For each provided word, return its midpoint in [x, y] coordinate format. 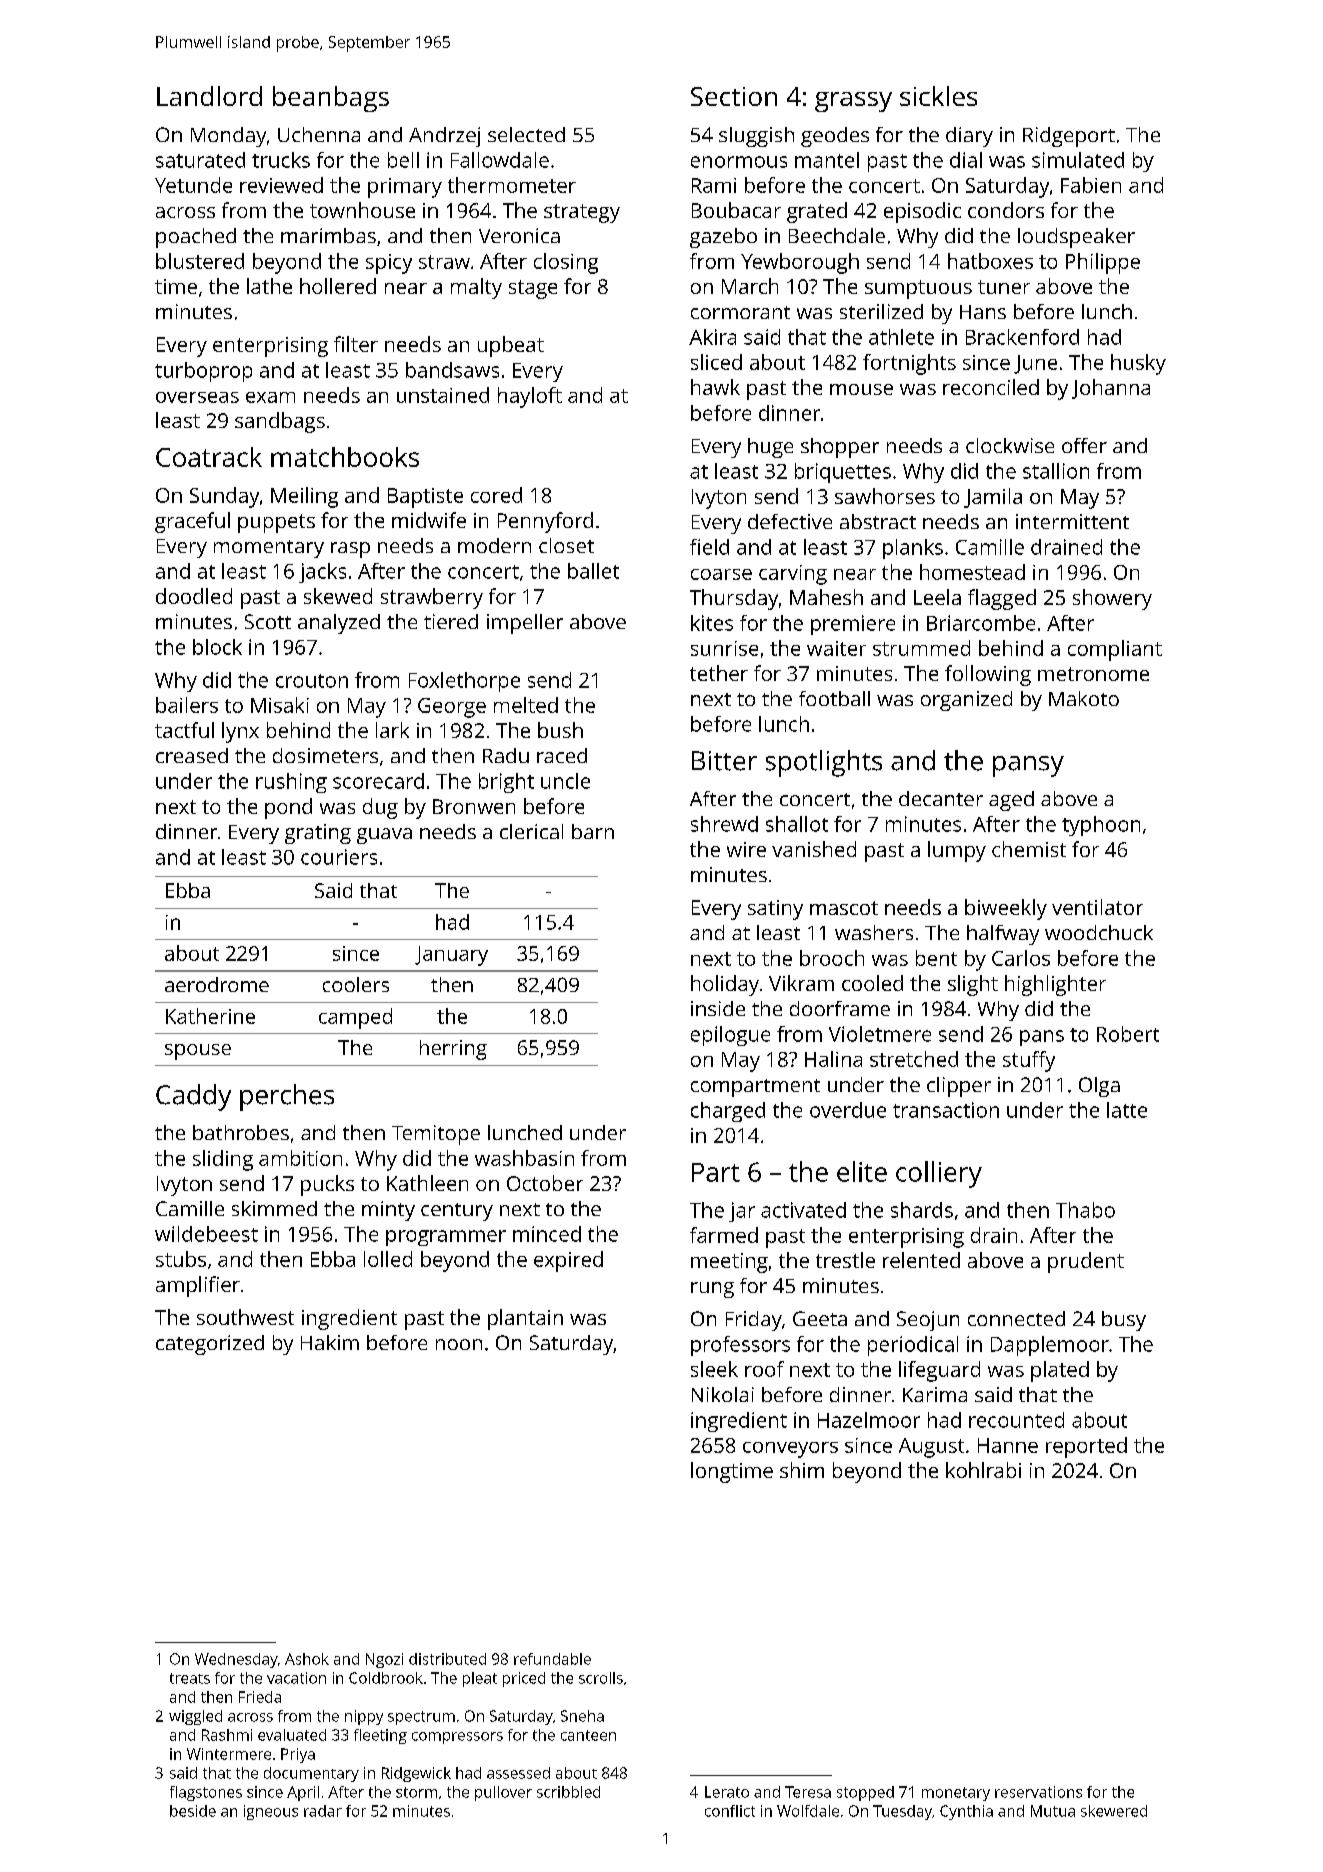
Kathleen [427, 1183]
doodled [194, 596]
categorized [210, 1345]
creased [192, 755]
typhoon [1101, 826]
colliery [939, 1174]
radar [323, 1811]
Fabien [1091, 185]
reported [1086, 1447]
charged [728, 1112]
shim [802, 1470]
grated [817, 212]
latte [1127, 1110]
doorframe [840, 1008]
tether [719, 673]
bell [403, 160]
